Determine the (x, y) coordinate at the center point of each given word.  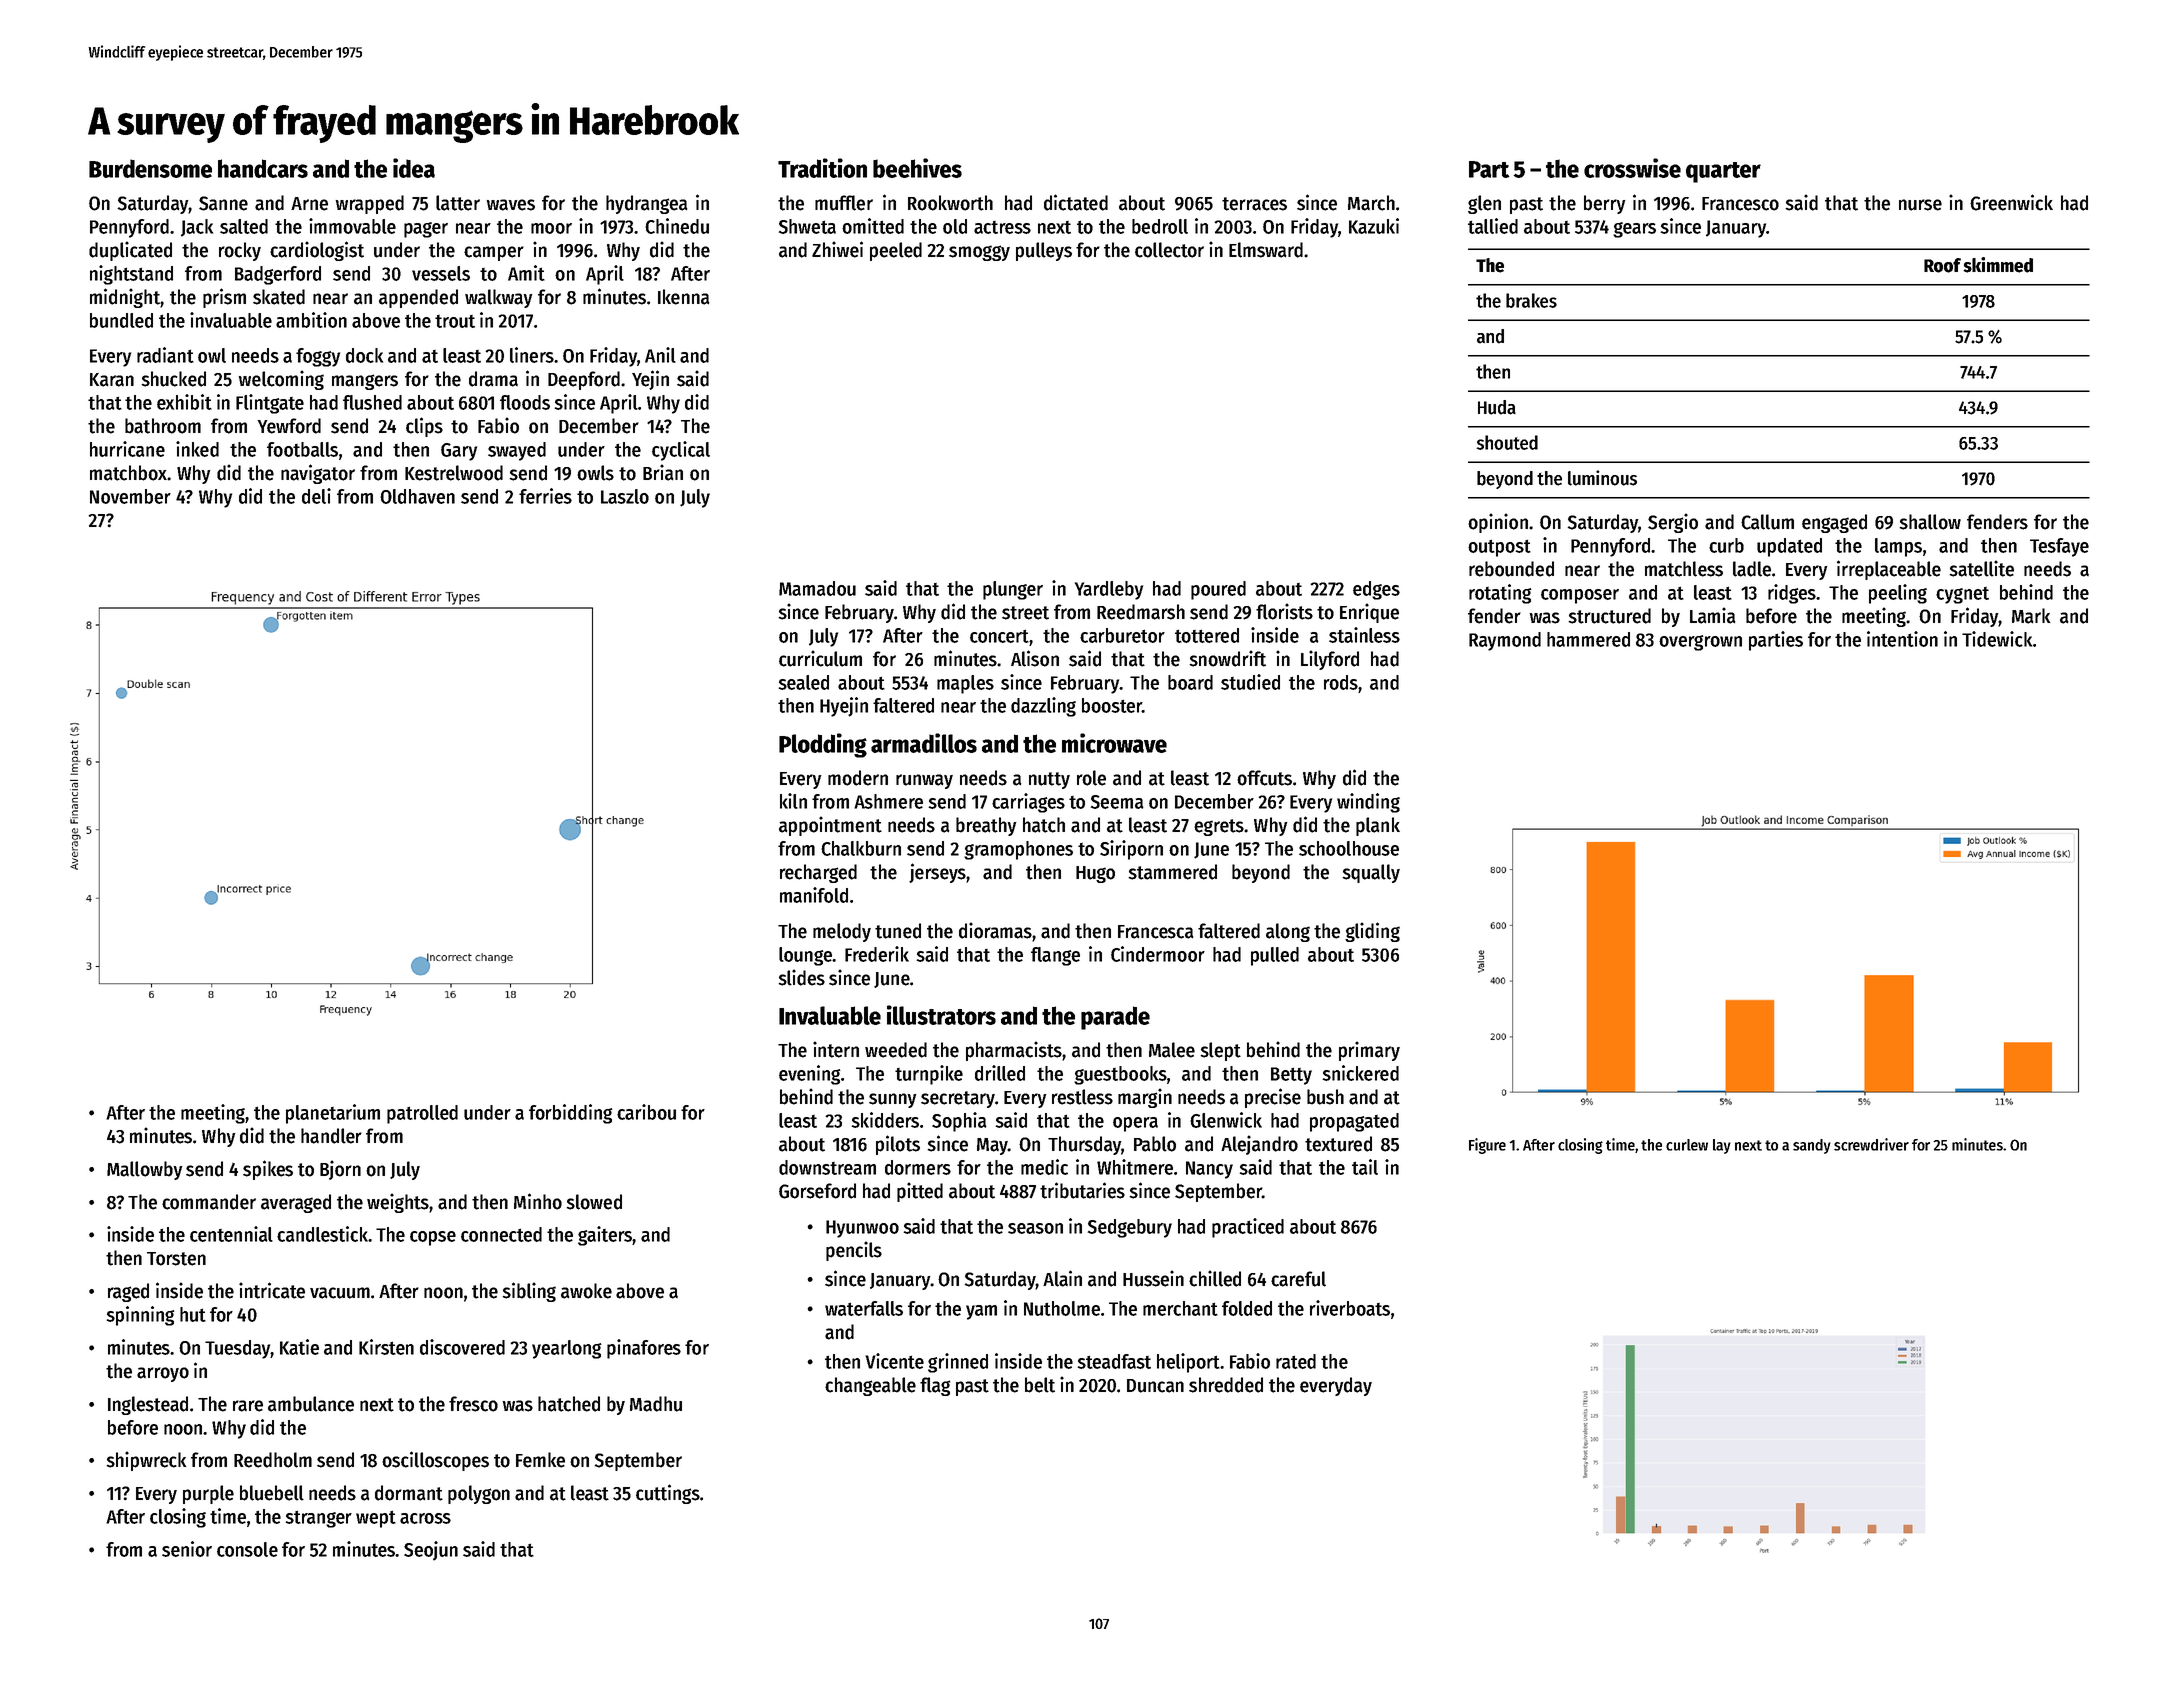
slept (1220, 1051)
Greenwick (2011, 202)
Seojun (431, 1551)
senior (187, 1549)
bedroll (1160, 226)
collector (1169, 250)
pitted (920, 1192)
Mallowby (145, 1170)
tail (1365, 1167)
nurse (1920, 205)
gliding (1372, 932)
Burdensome (150, 168)
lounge (805, 956)
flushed (372, 402)
